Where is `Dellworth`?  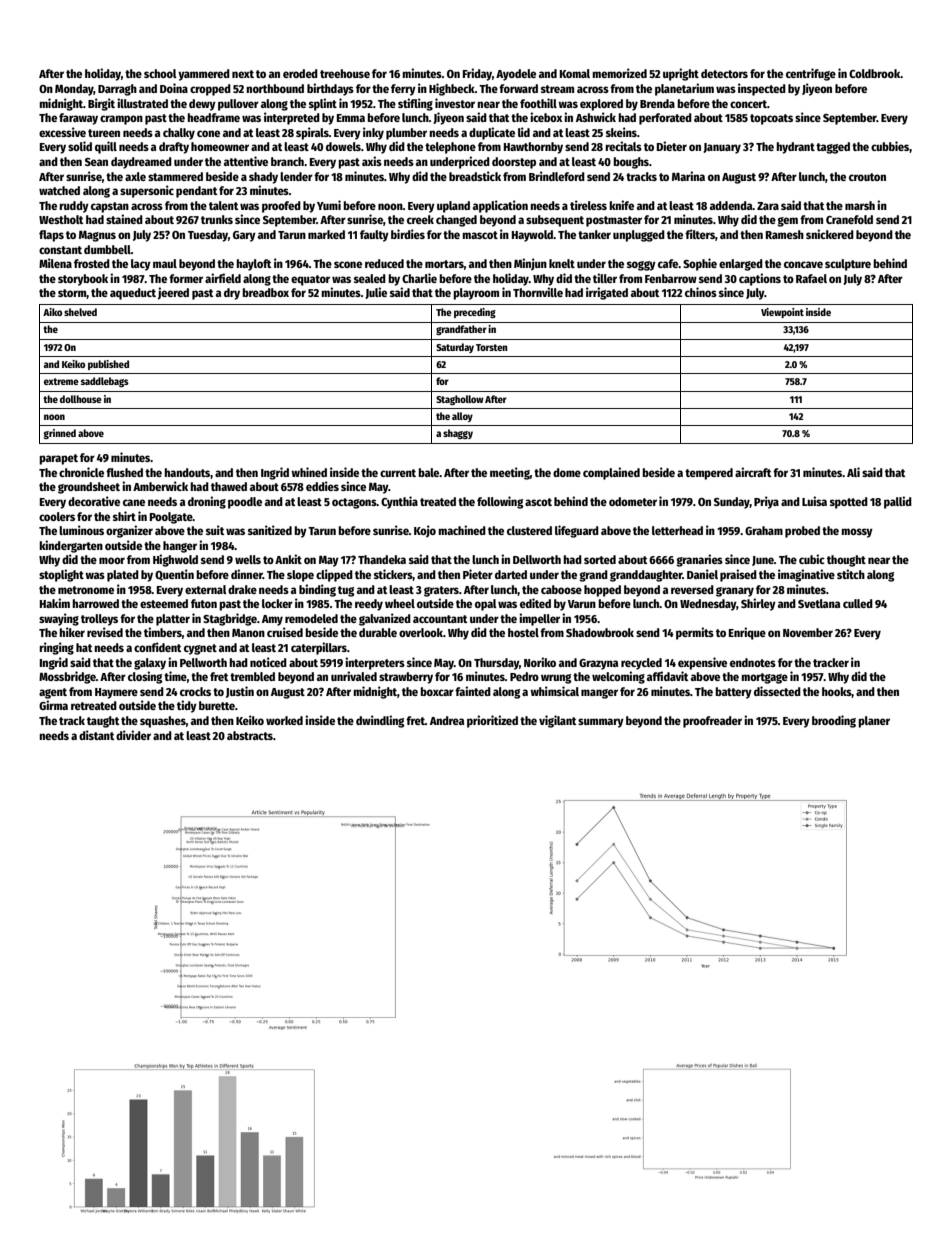
Dellworth is located at coordinates (537, 559).
